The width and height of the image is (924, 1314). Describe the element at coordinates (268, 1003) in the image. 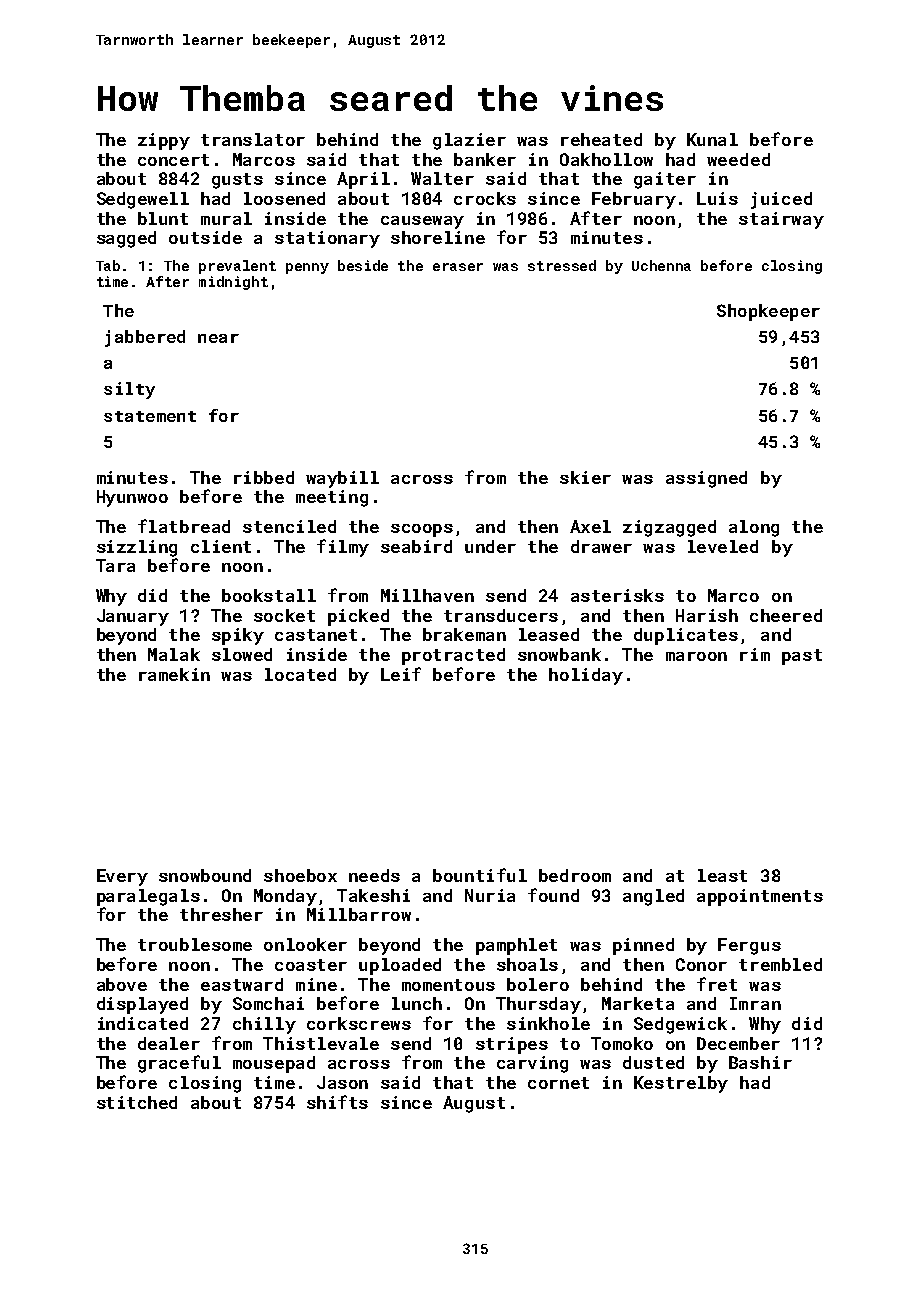

I see `Somchai` at that location.
